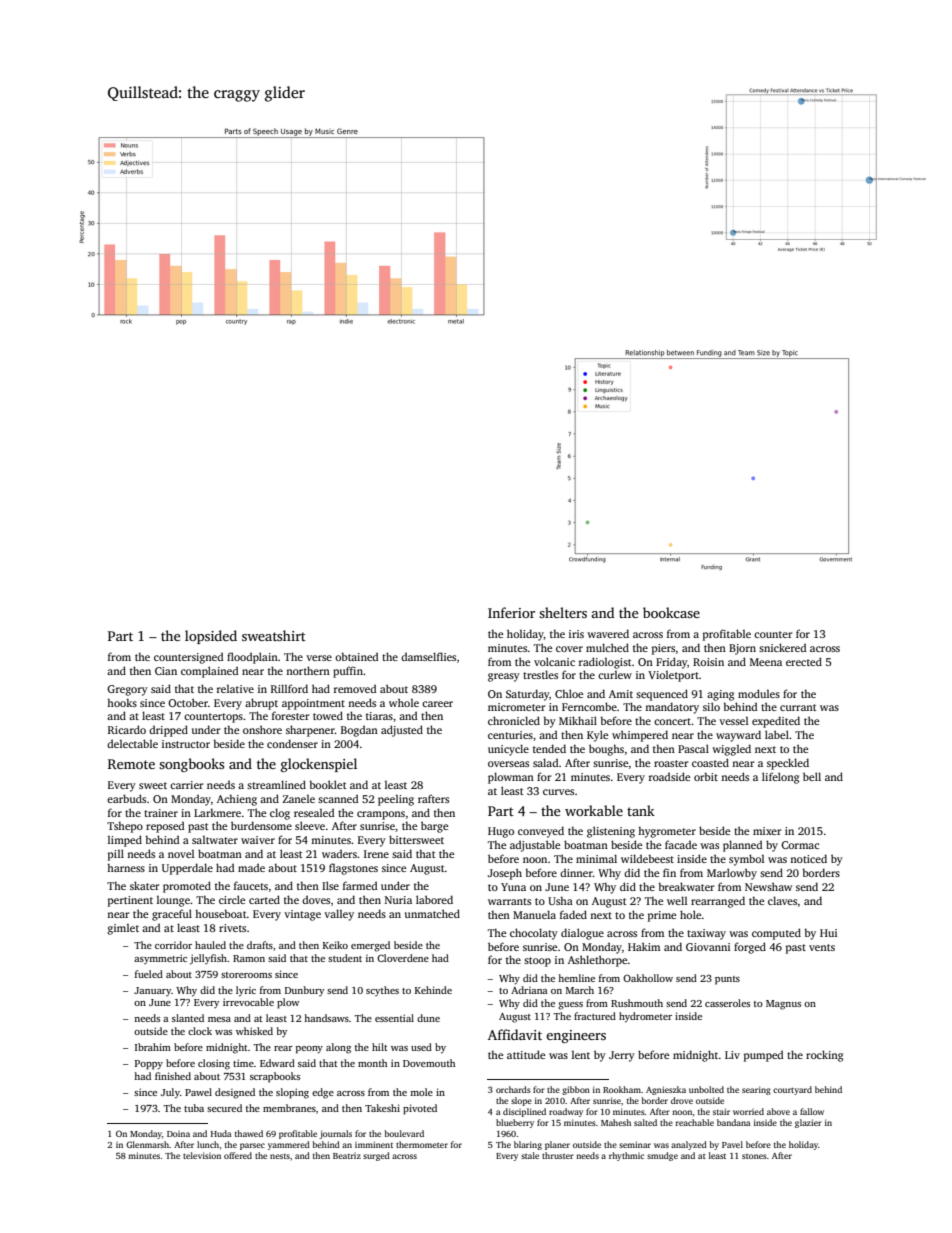 The height and width of the screenshot is (1233, 952). What do you see at coordinates (123, 929) in the screenshot?
I see `gimlet` at bounding box center [123, 929].
